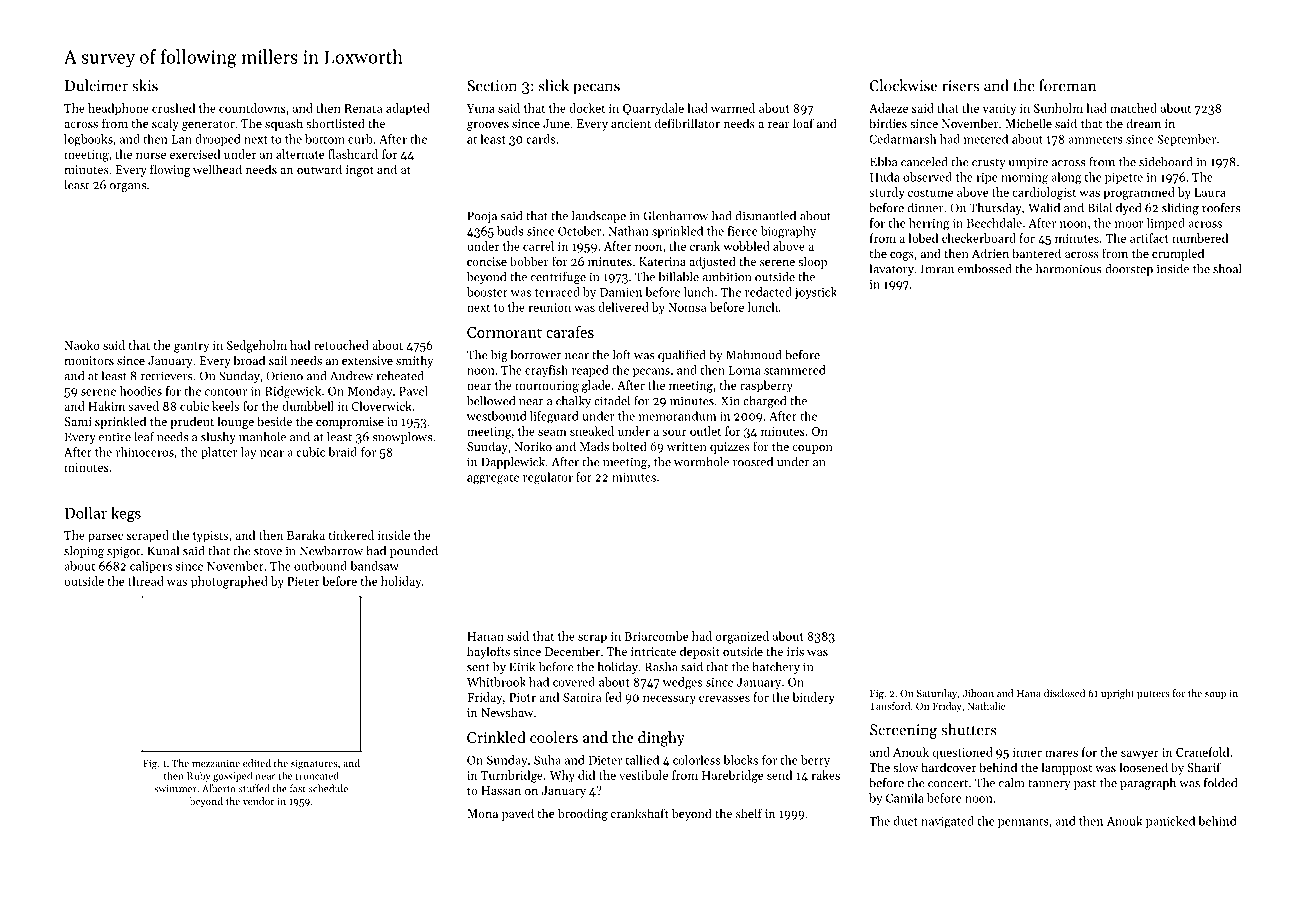 The width and height of the page is (1308, 924). Describe the element at coordinates (653, 109) in the page. I see `Quarrydale` at that location.
